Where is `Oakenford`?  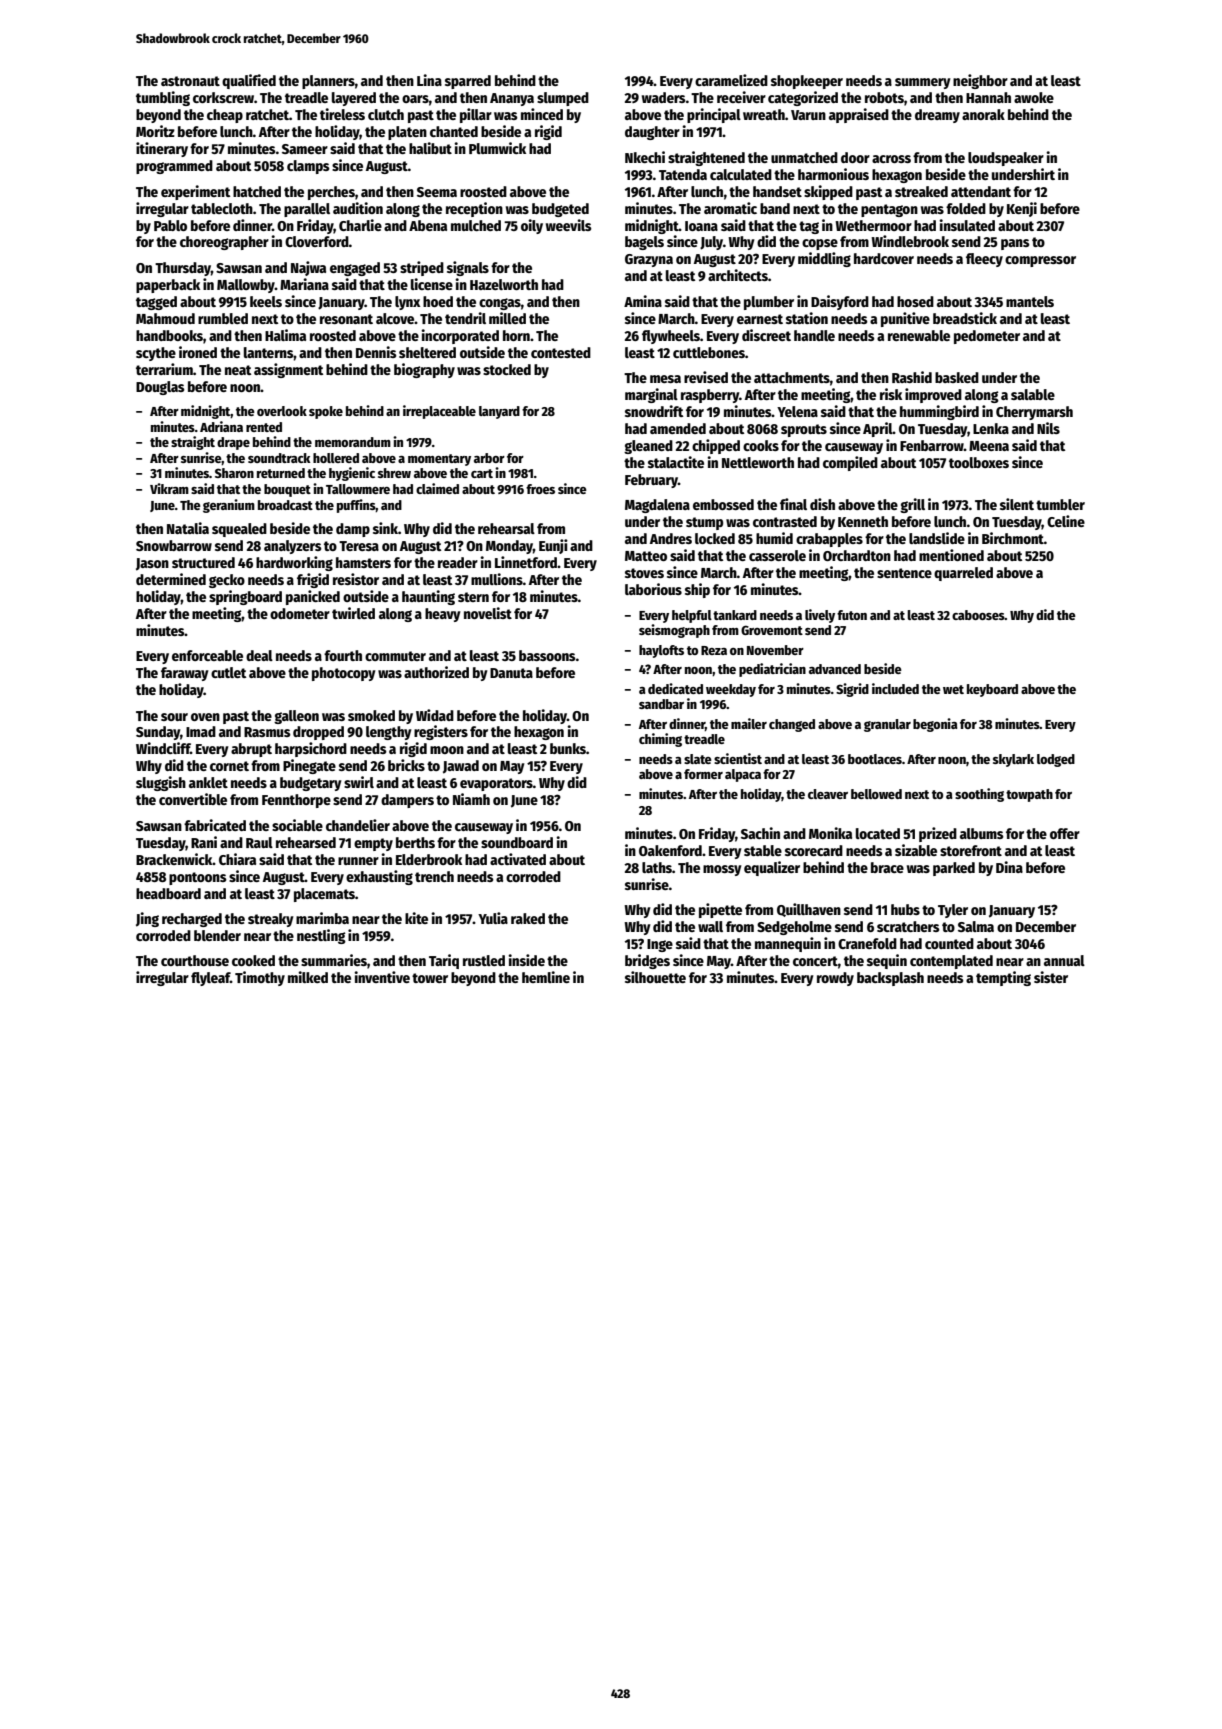 Oakenford is located at coordinates (670, 850).
